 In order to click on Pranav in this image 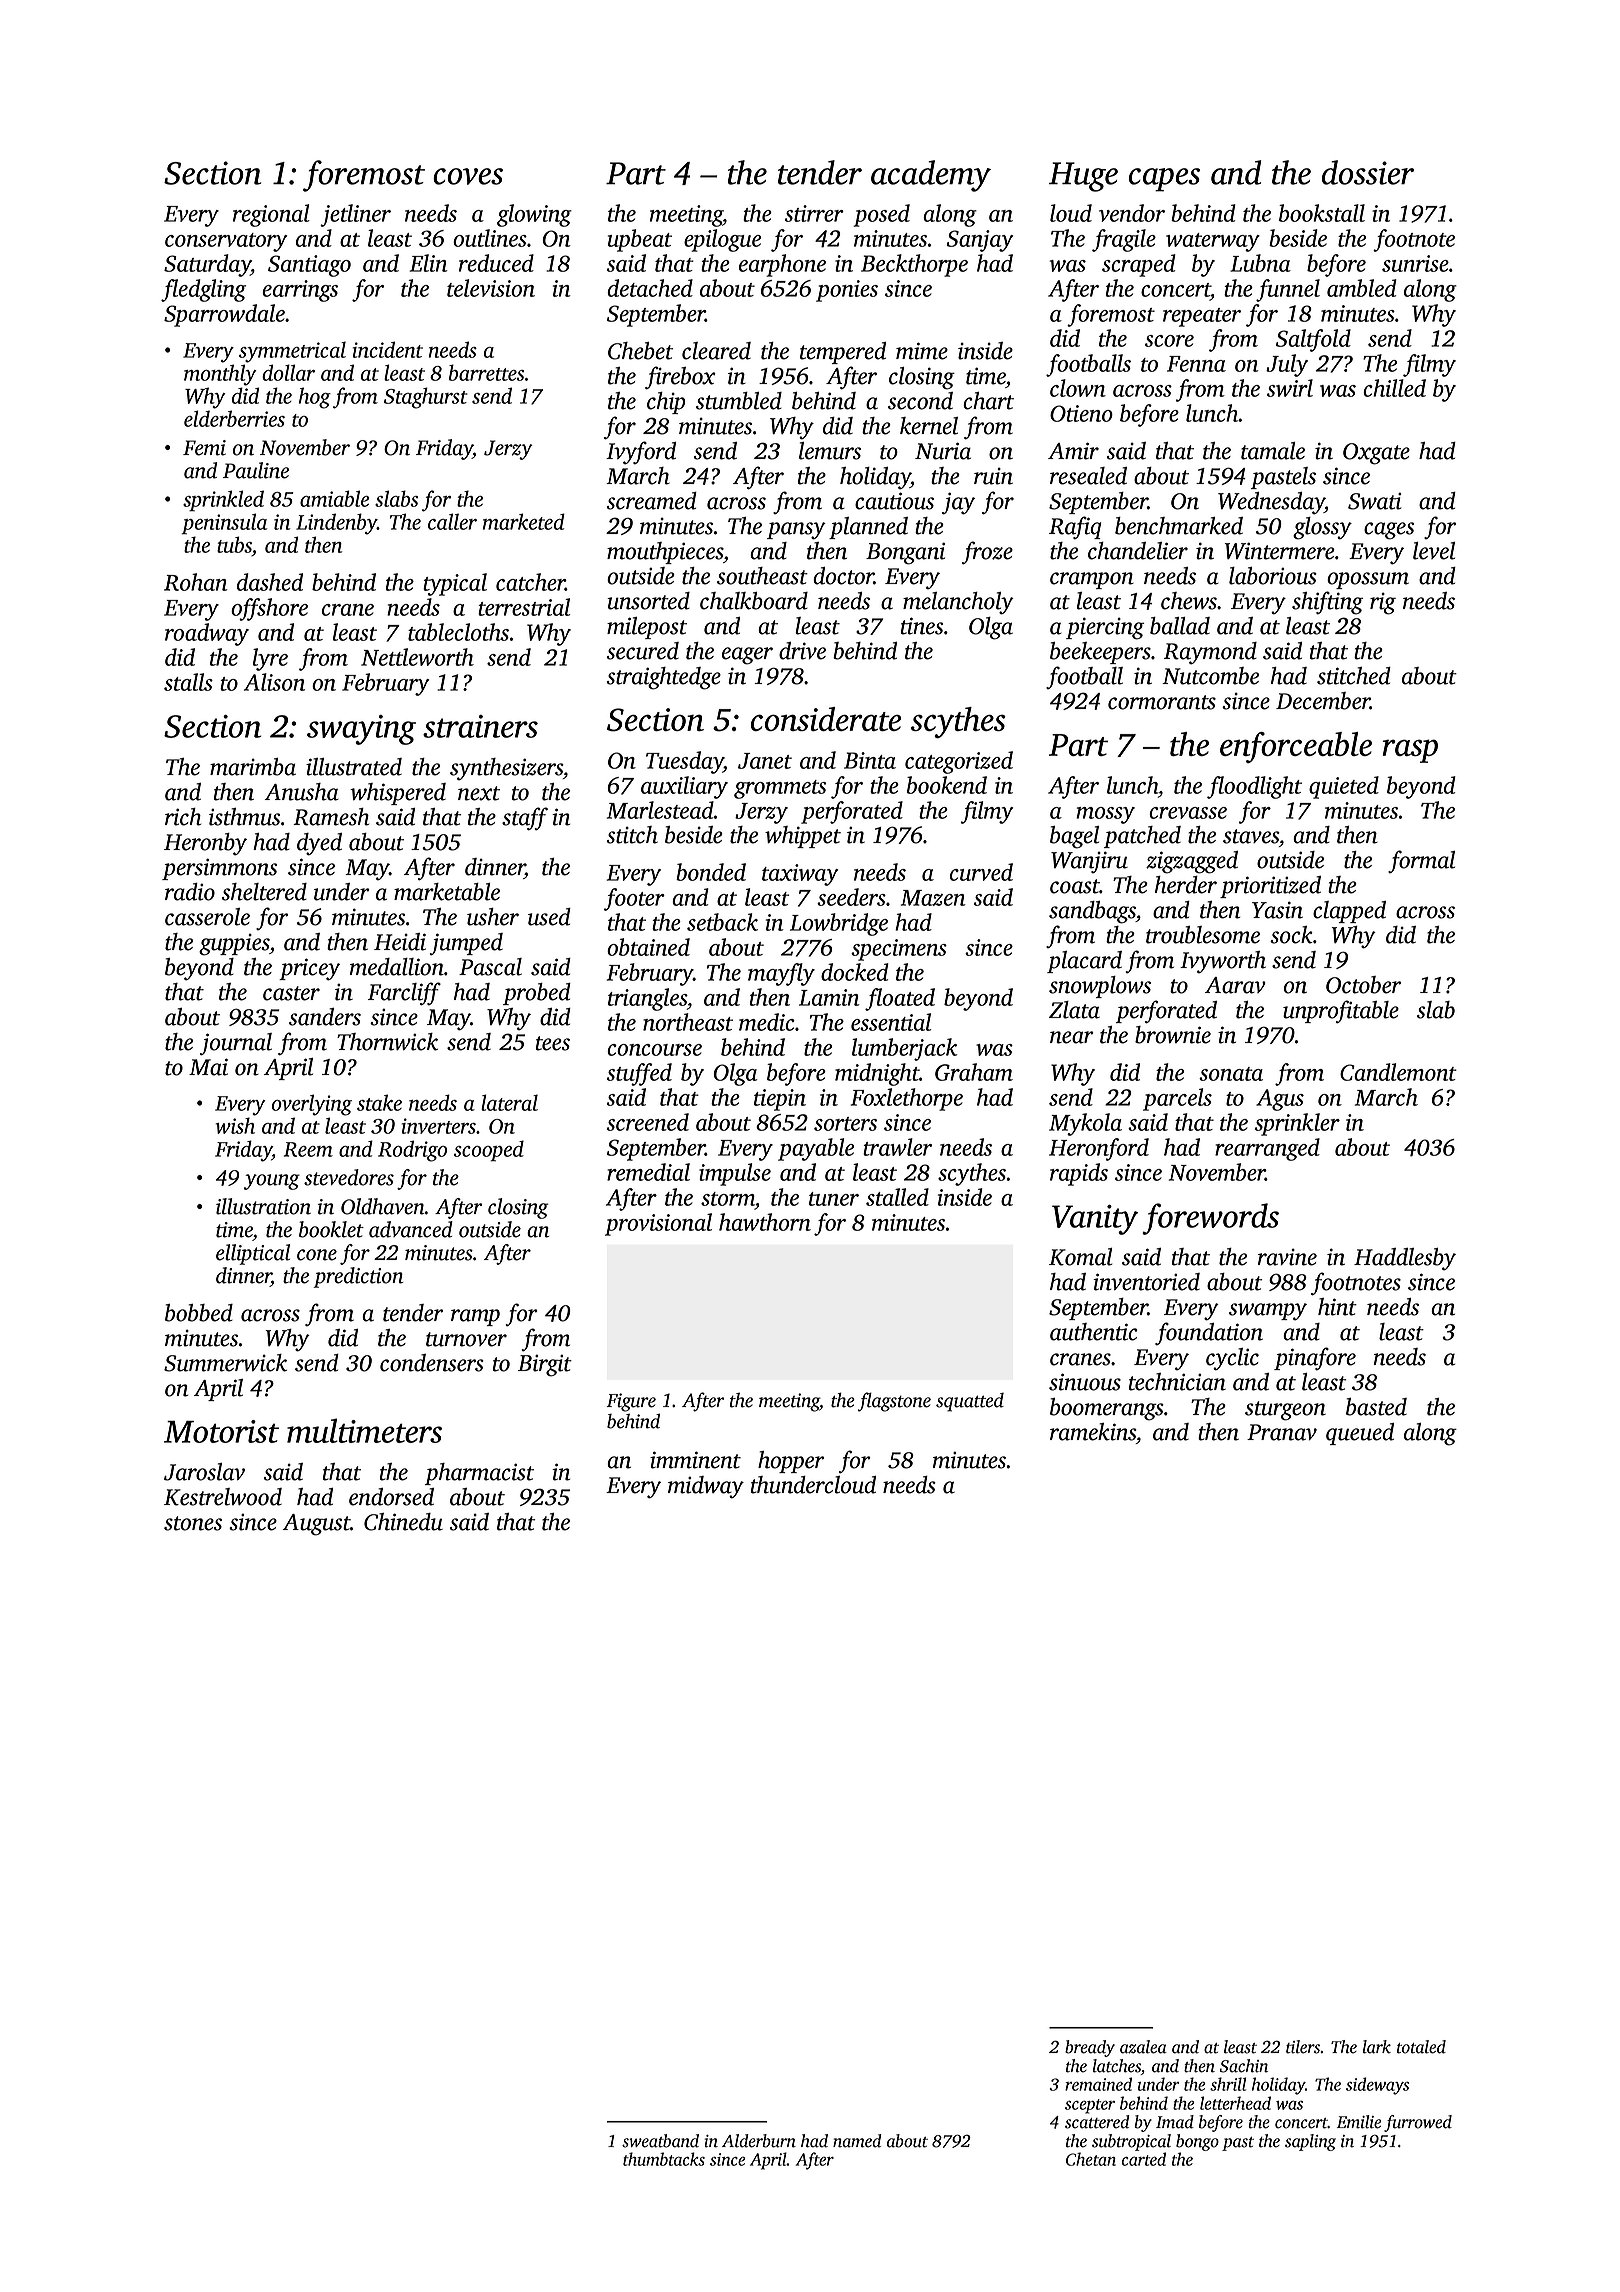, I will do `click(1282, 1432)`.
